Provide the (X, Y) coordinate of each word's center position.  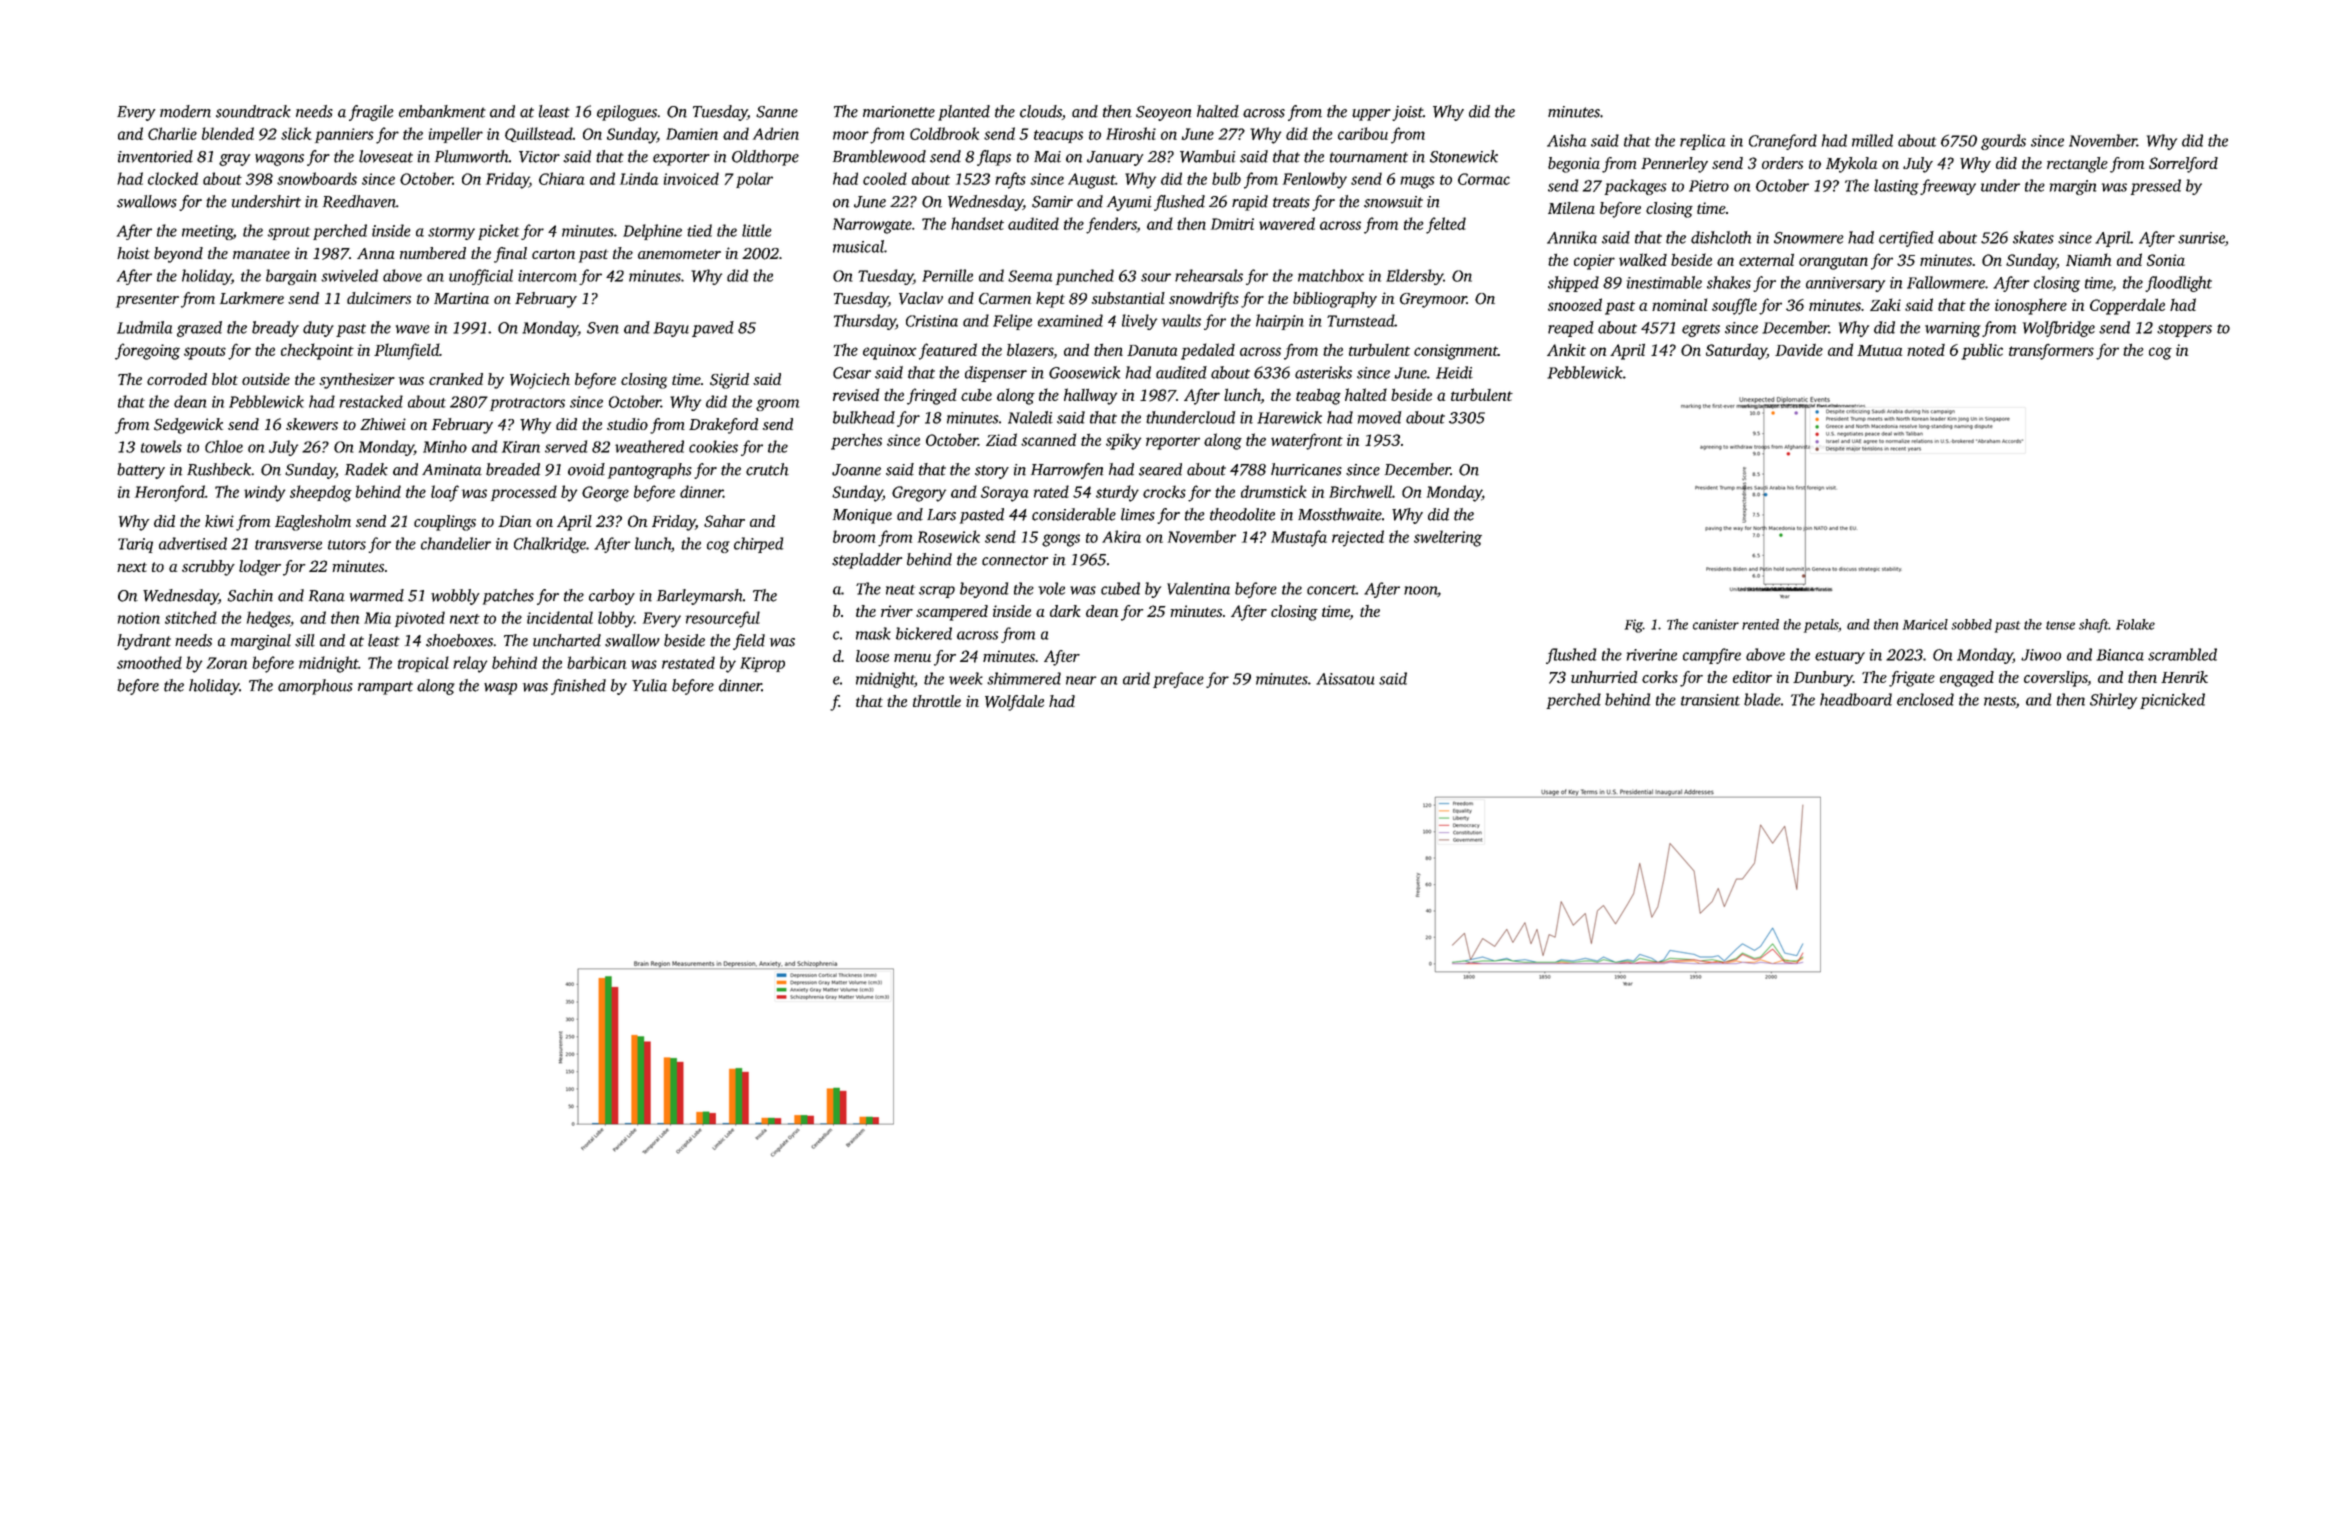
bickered (924, 633)
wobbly (455, 597)
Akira (1121, 536)
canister (1716, 624)
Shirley (2113, 701)
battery (141, 471)
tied (699, 230)
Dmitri (1232, 224)
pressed (2156, 187)
